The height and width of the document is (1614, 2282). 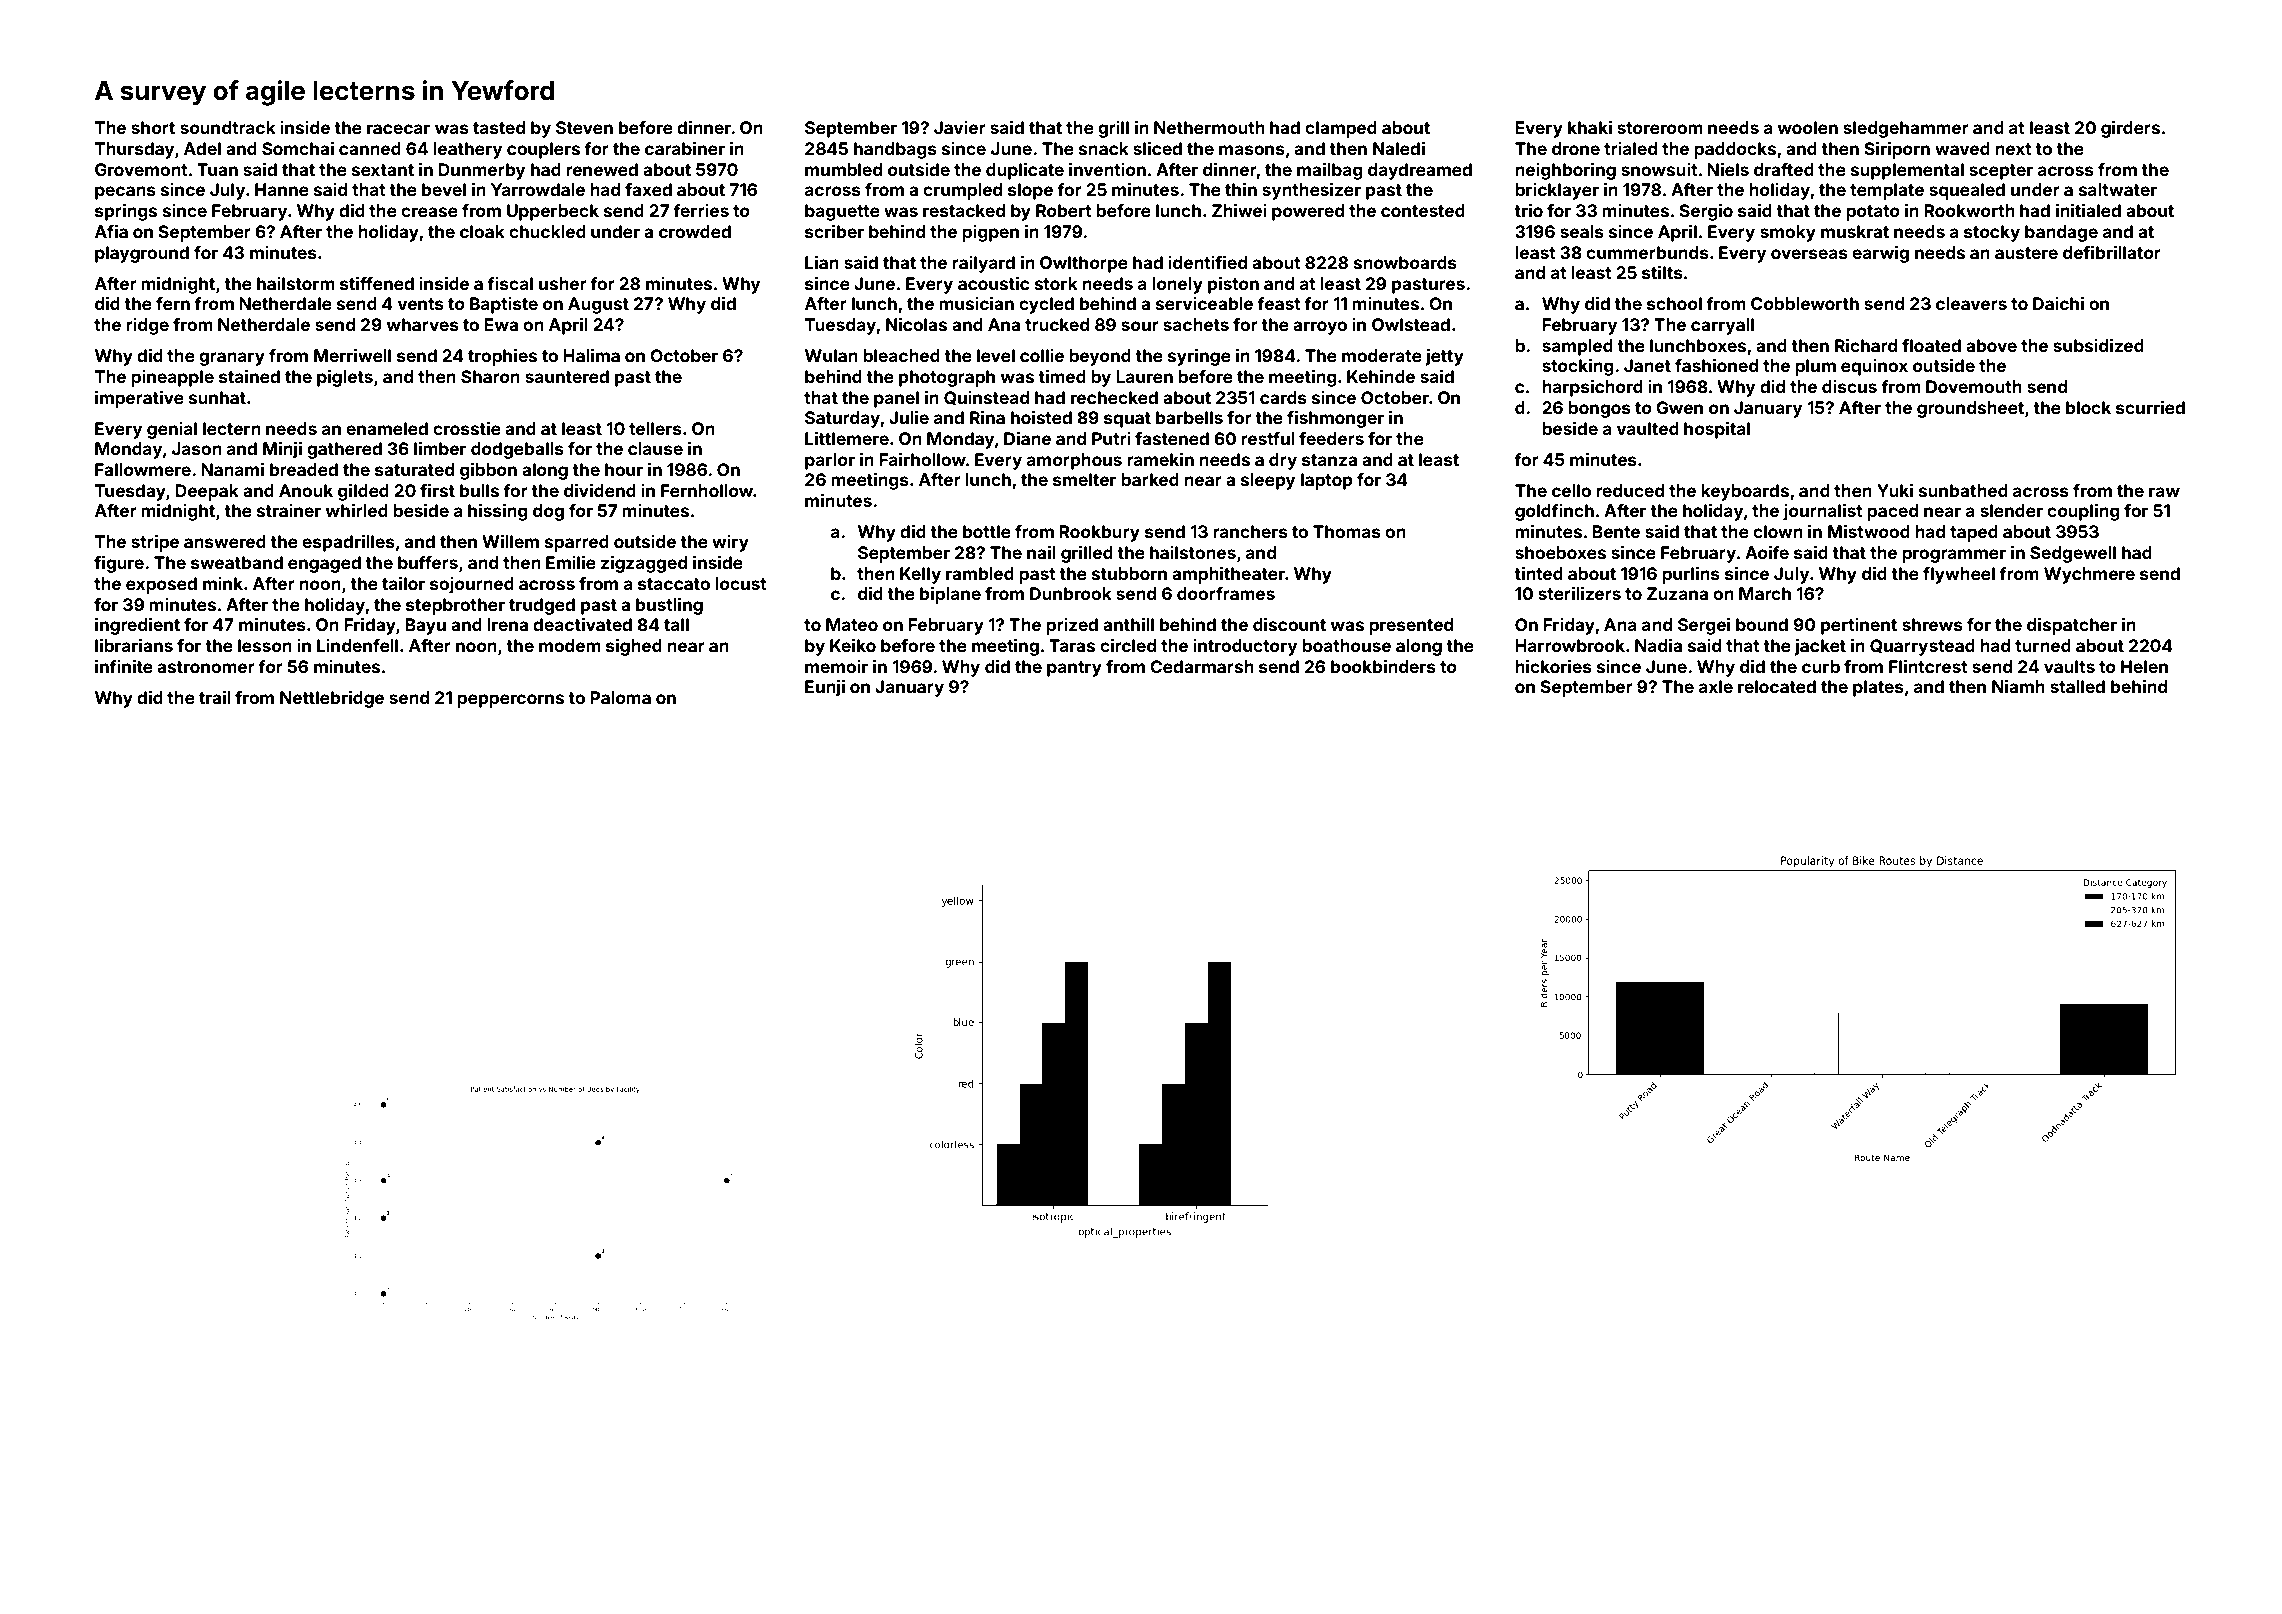 What do you see at coordinates (853, 645) in the document?
I see `Keiko` at bounding box center [853, 645].
